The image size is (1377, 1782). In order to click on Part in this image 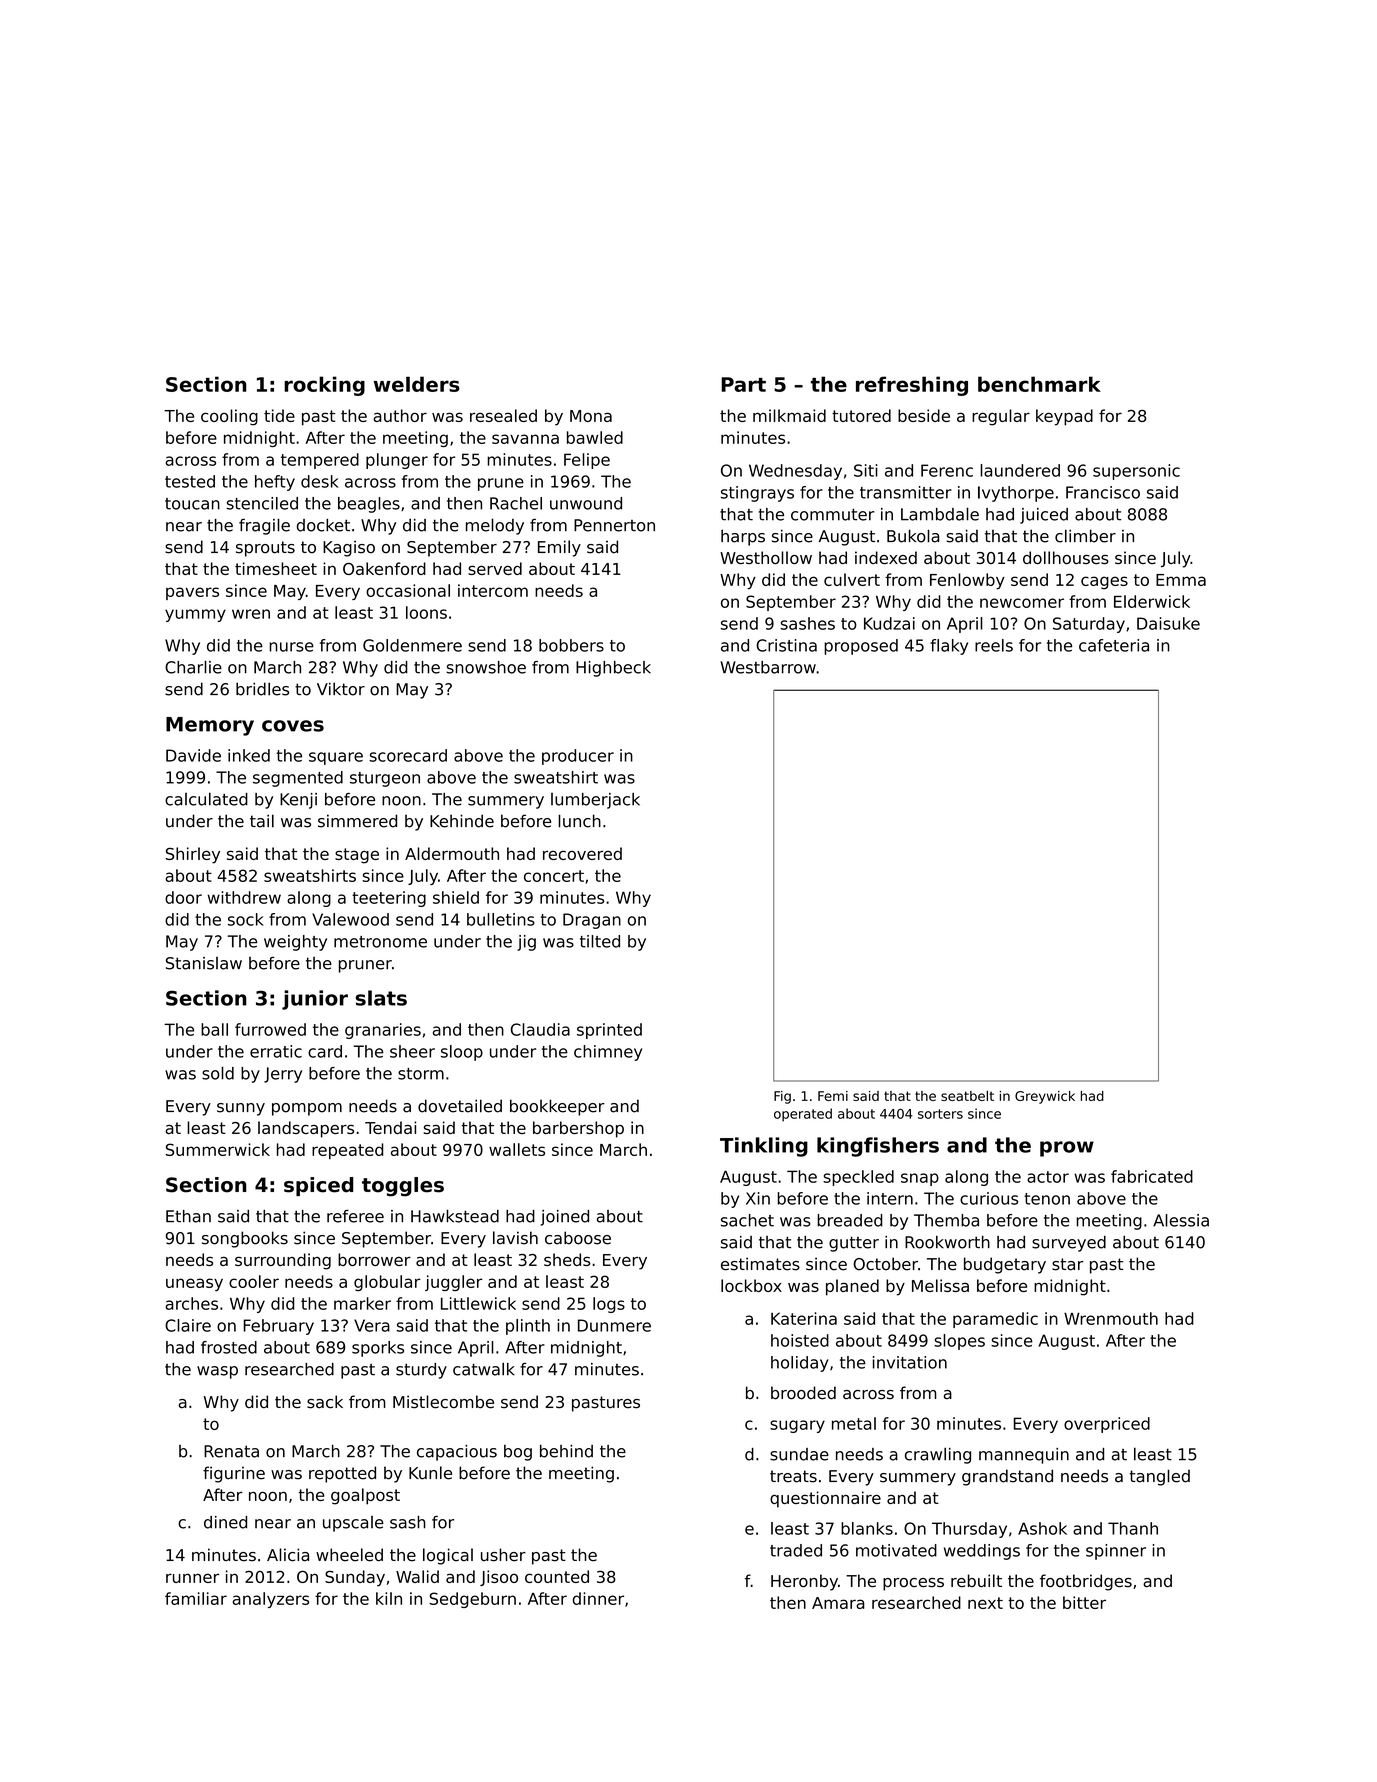, I will do `click(743, 384)`.
